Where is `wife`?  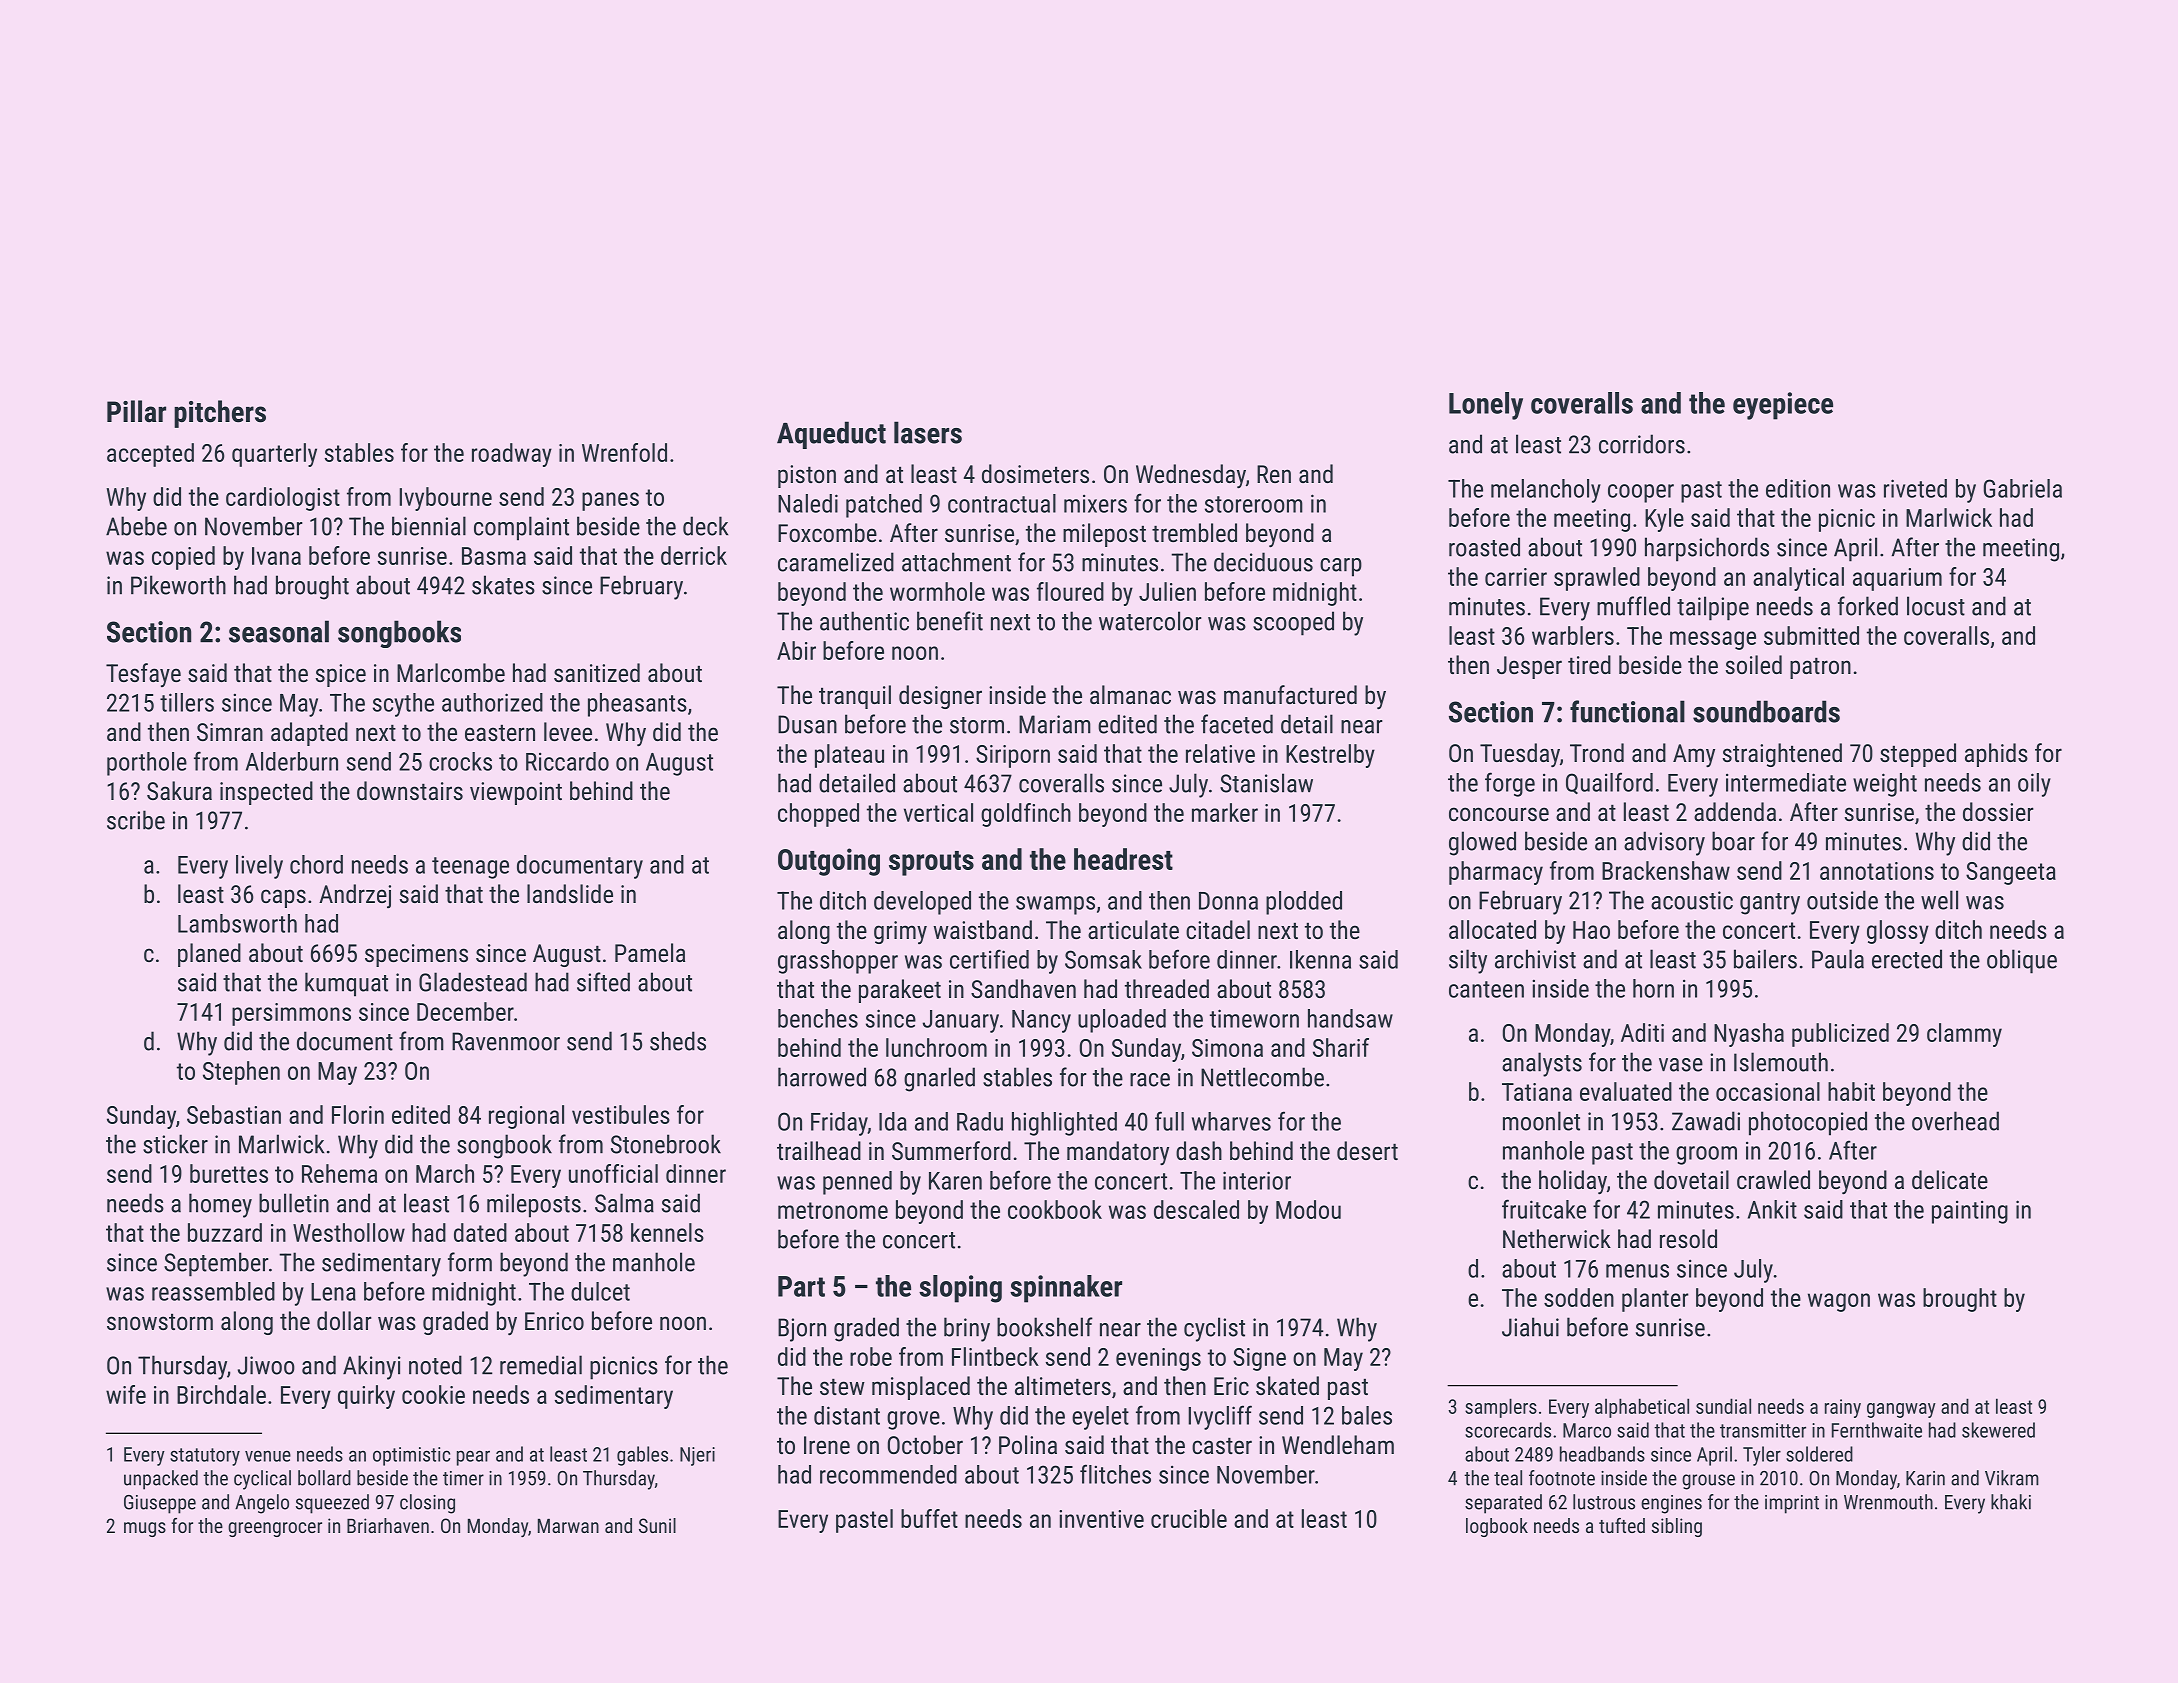 wife is located at coordinates (126, 1394).
